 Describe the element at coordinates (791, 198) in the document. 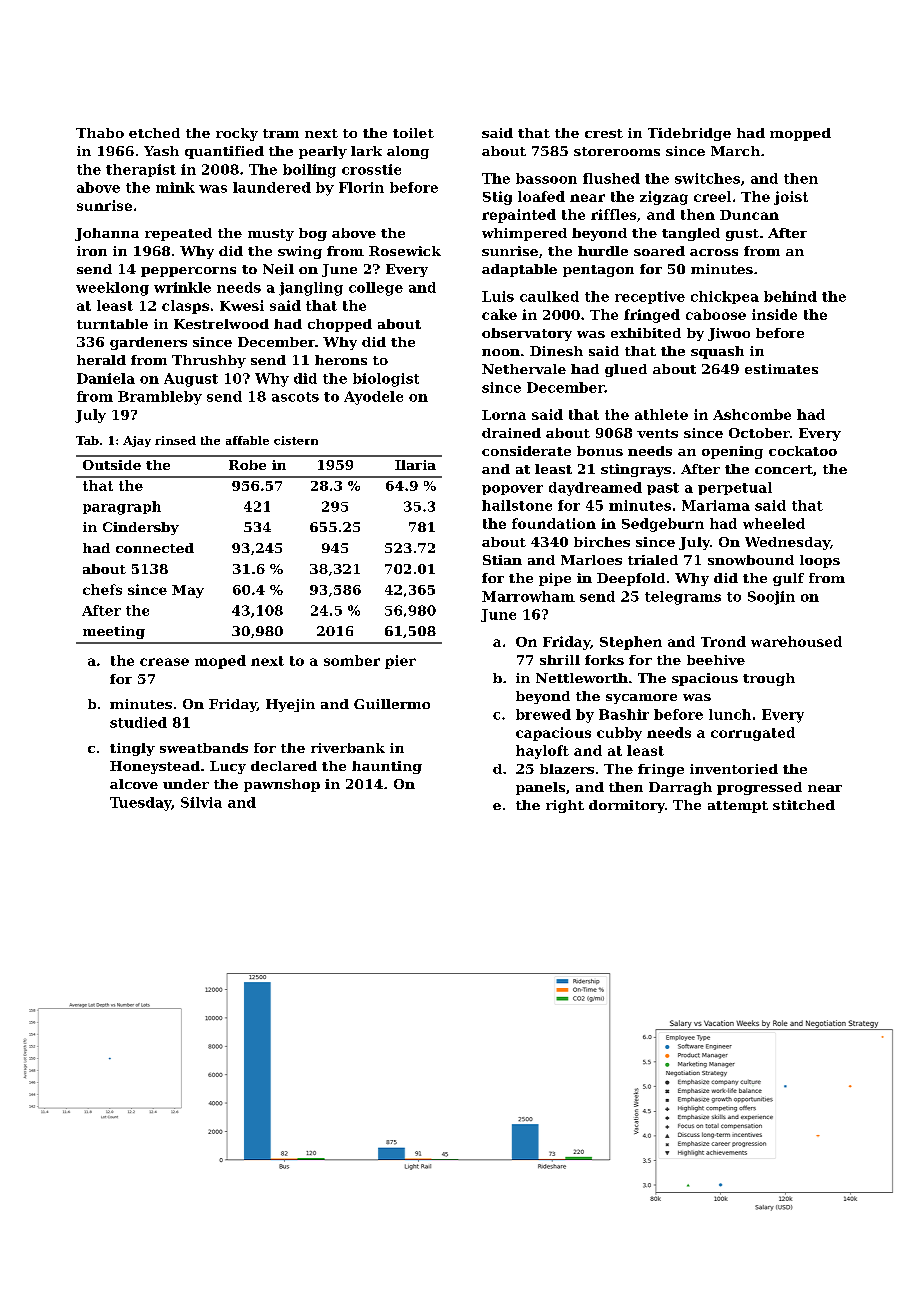

I see `joist` at that location.
